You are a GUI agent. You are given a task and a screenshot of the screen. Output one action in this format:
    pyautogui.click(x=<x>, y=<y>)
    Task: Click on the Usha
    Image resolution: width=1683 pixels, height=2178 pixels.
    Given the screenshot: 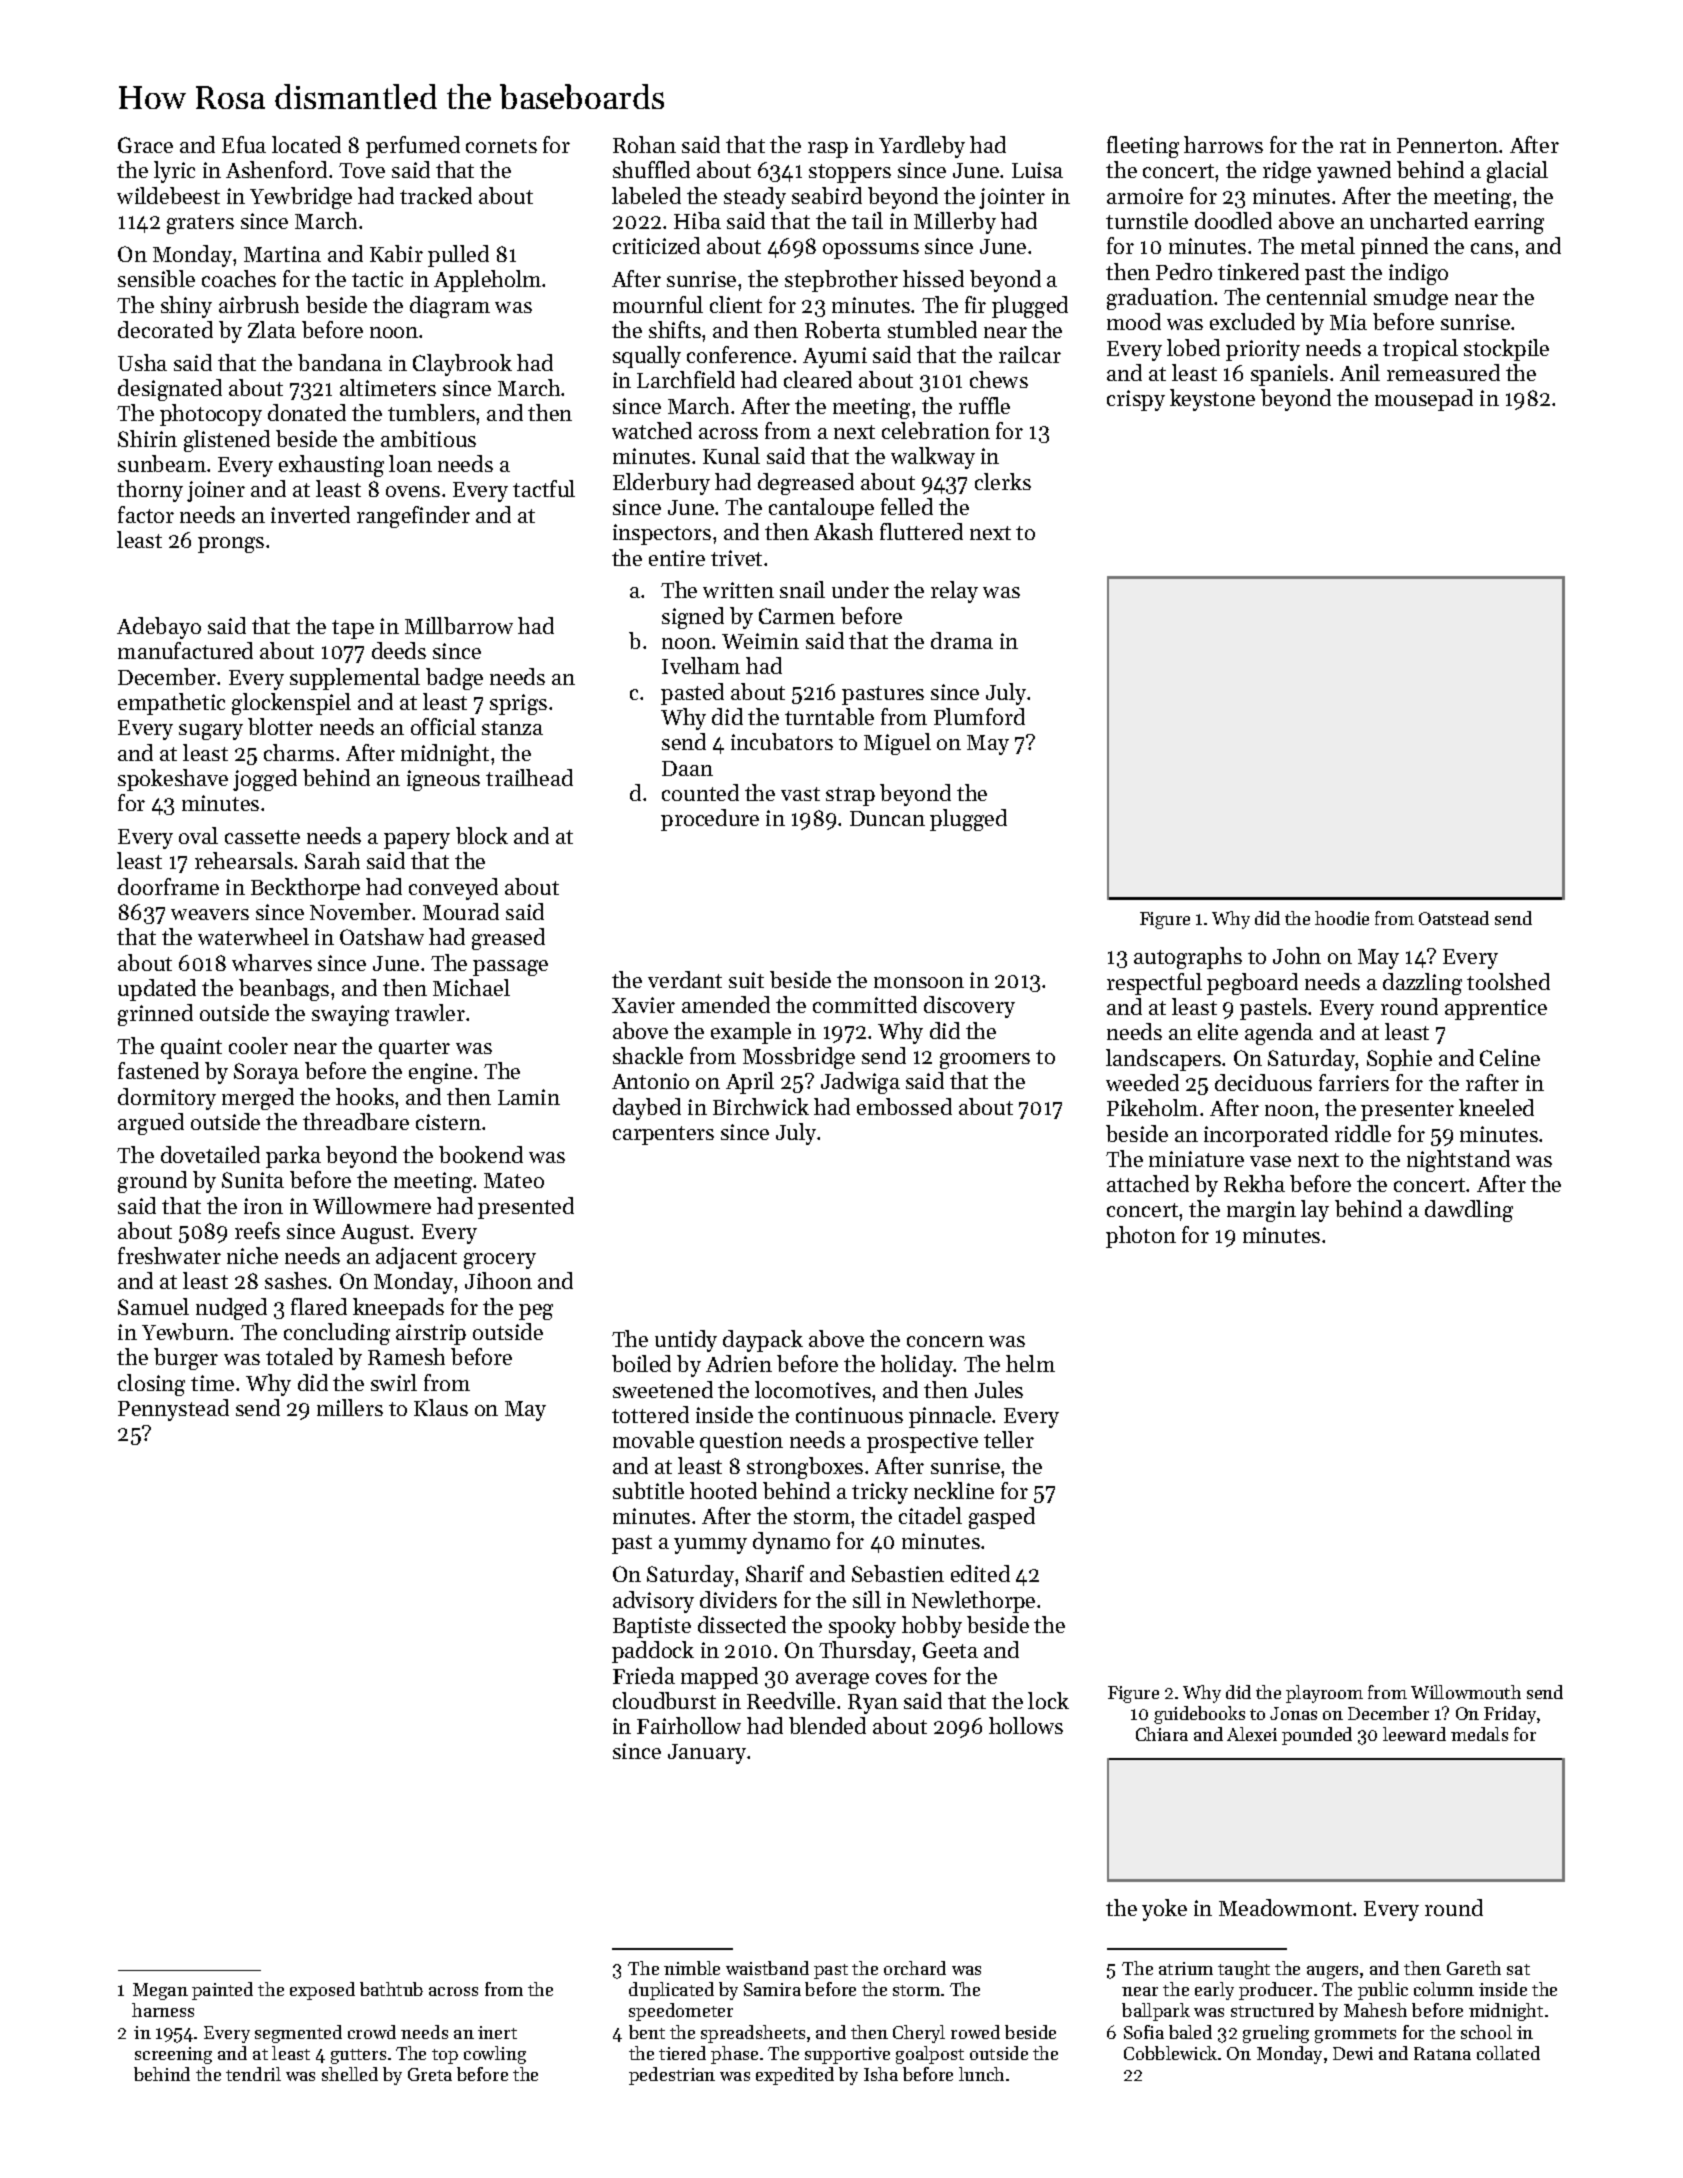 What is the action you would take?
    pyautogui.click(x=142, y=362)
